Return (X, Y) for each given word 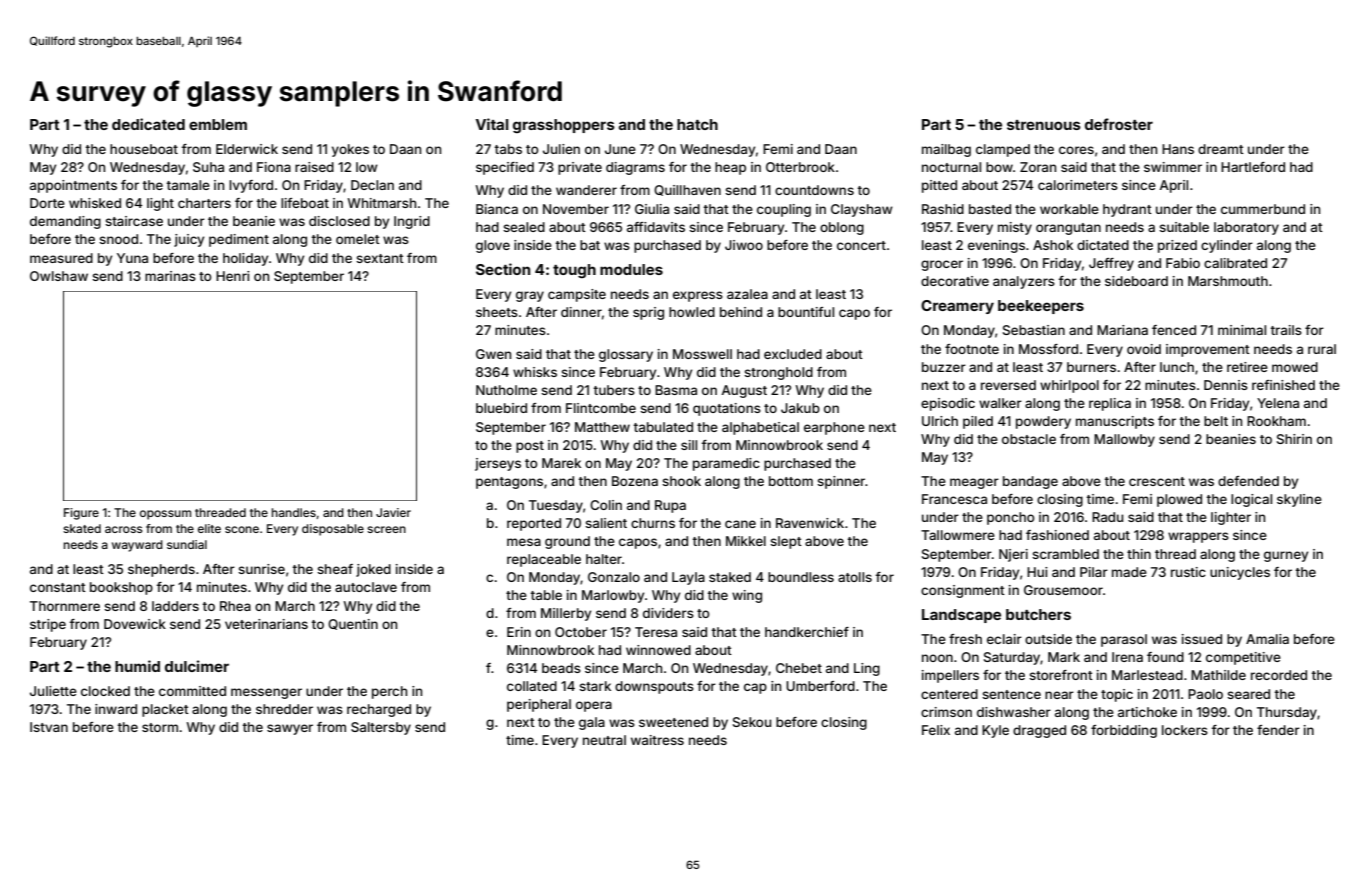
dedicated (148, 124)
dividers (668, 613)
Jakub (800, 408)
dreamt (1221, 149)
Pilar (1094, 572)
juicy (189, 240)
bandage (1030, 482)
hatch (697, 124)
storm (160, 727)
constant (58, 587)
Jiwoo (744, 245)
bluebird (501, 408)
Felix (936, 730)
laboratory (1246, 228)
